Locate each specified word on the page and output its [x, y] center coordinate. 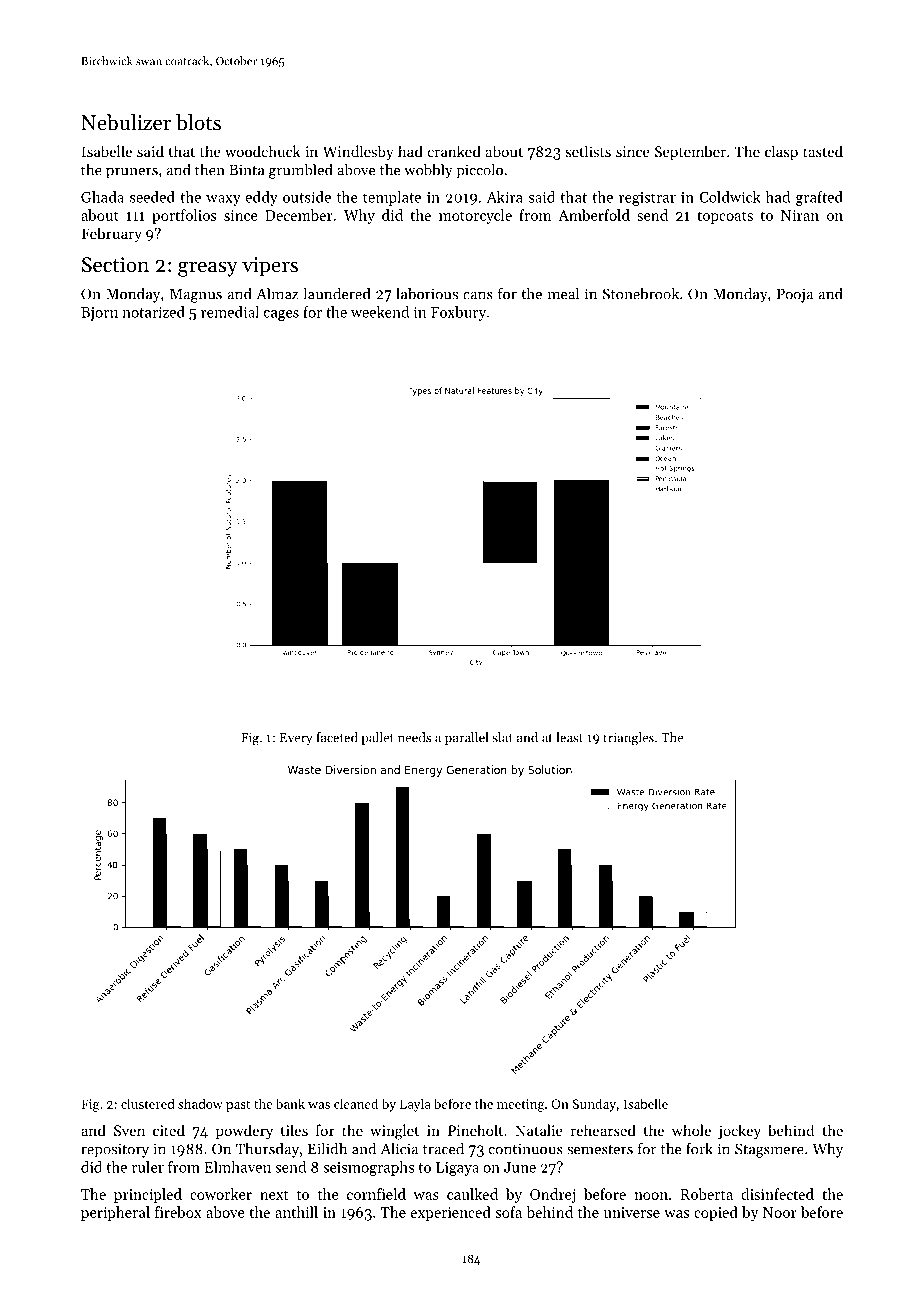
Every [296, 739]
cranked [454, 151]
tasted [823, 151]
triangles [628, 739]
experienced [451, 1213]
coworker [221, 1194]
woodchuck [263, 151]
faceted [337, 737]
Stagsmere [769, 1150]
